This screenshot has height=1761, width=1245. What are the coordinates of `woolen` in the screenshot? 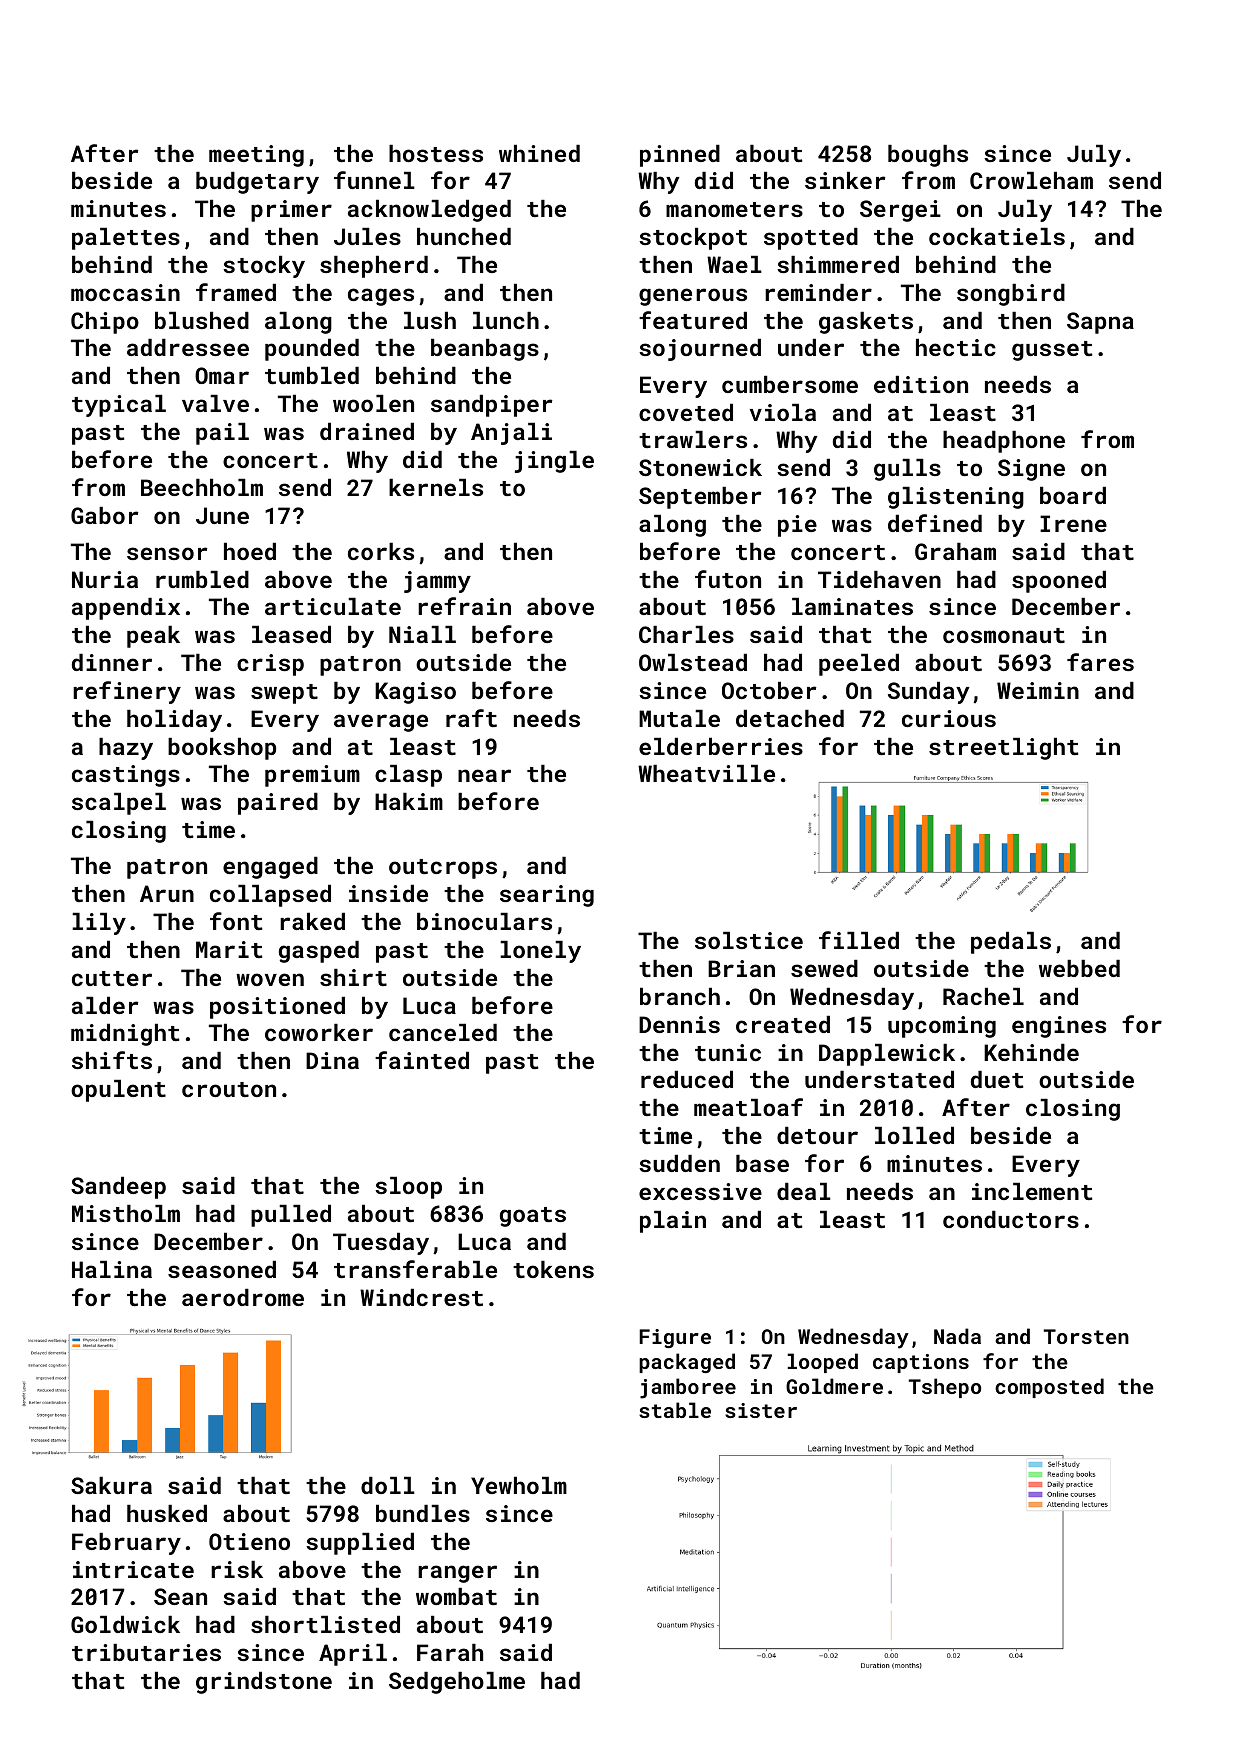 It's located at (373, 403).
